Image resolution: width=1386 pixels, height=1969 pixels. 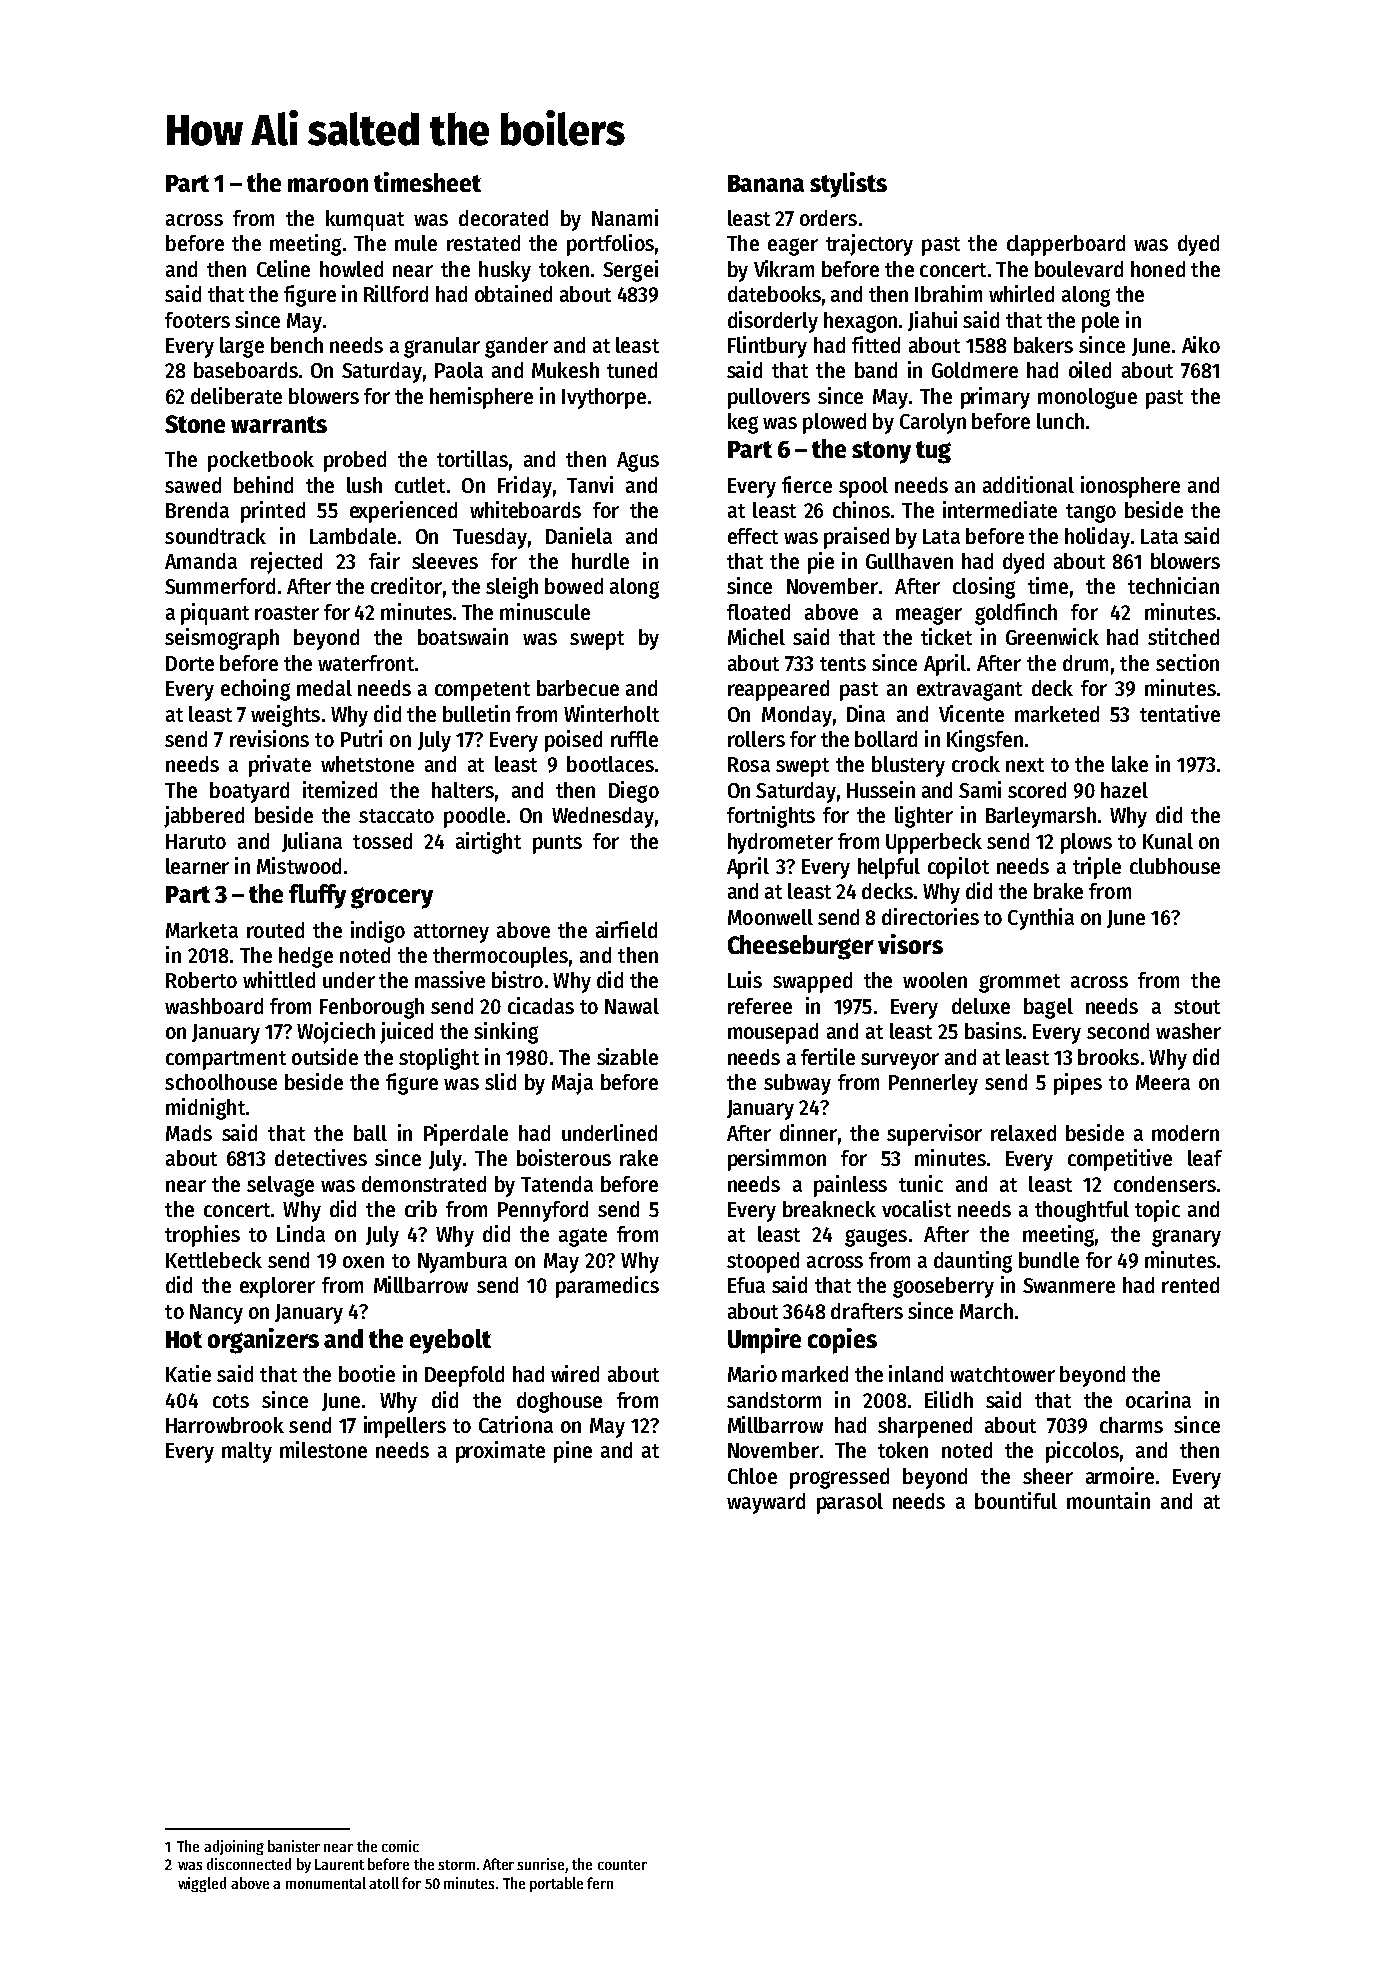 I want to click on Dorte, so click(x=190, y=663).
